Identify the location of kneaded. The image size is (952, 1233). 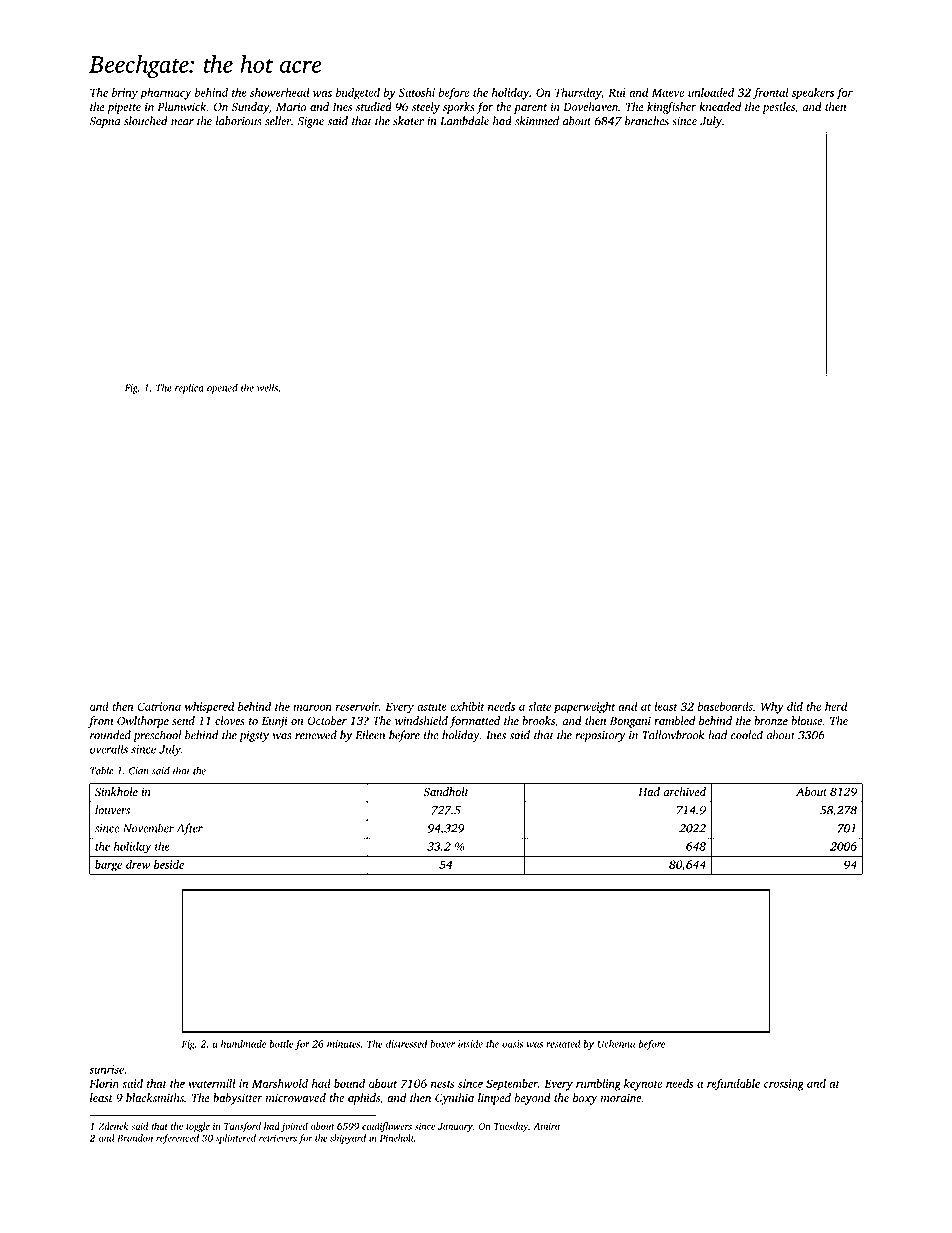
(720, 106).
